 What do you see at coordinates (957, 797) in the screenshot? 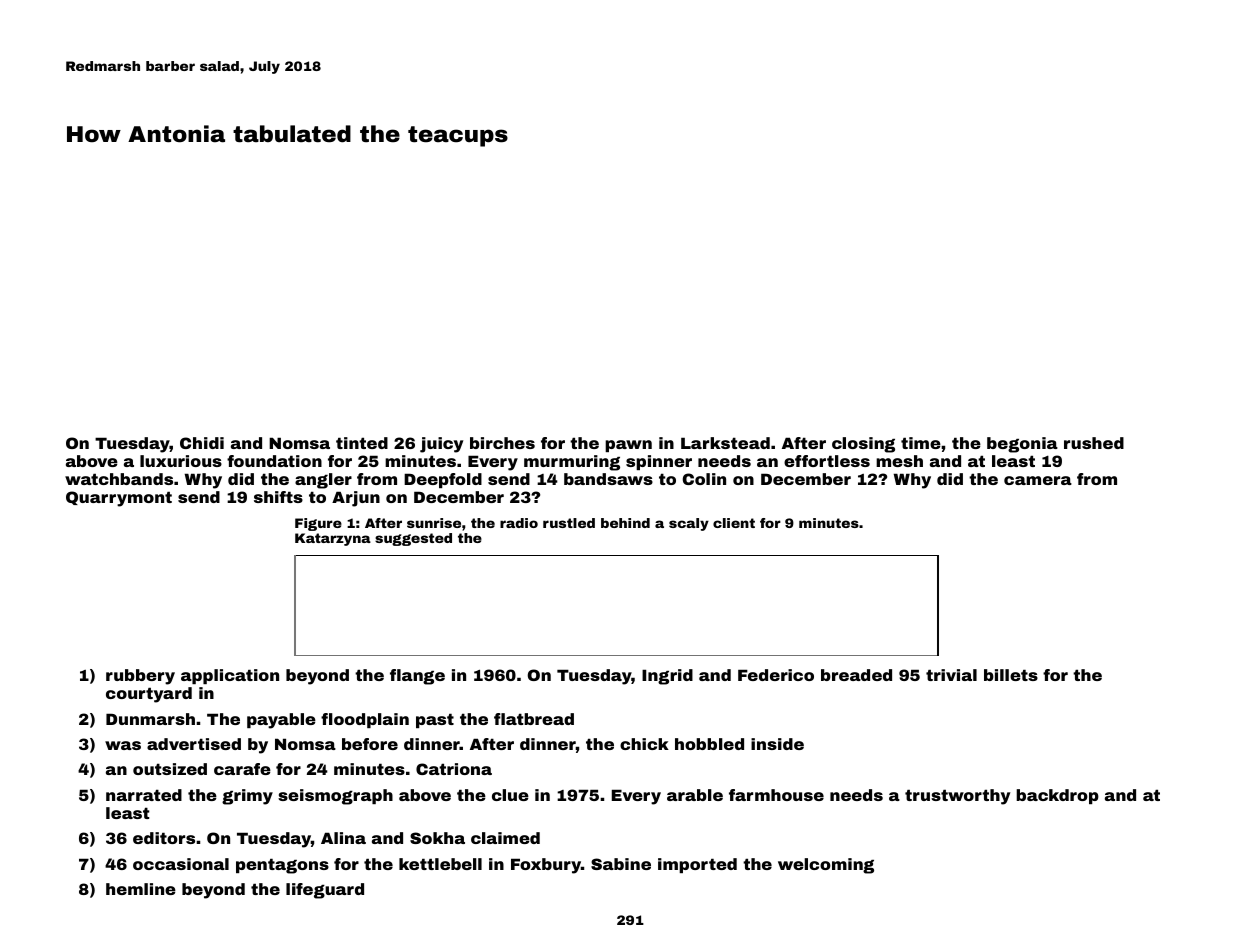
I see `trustworthy` at bounding box center [957, 797].
